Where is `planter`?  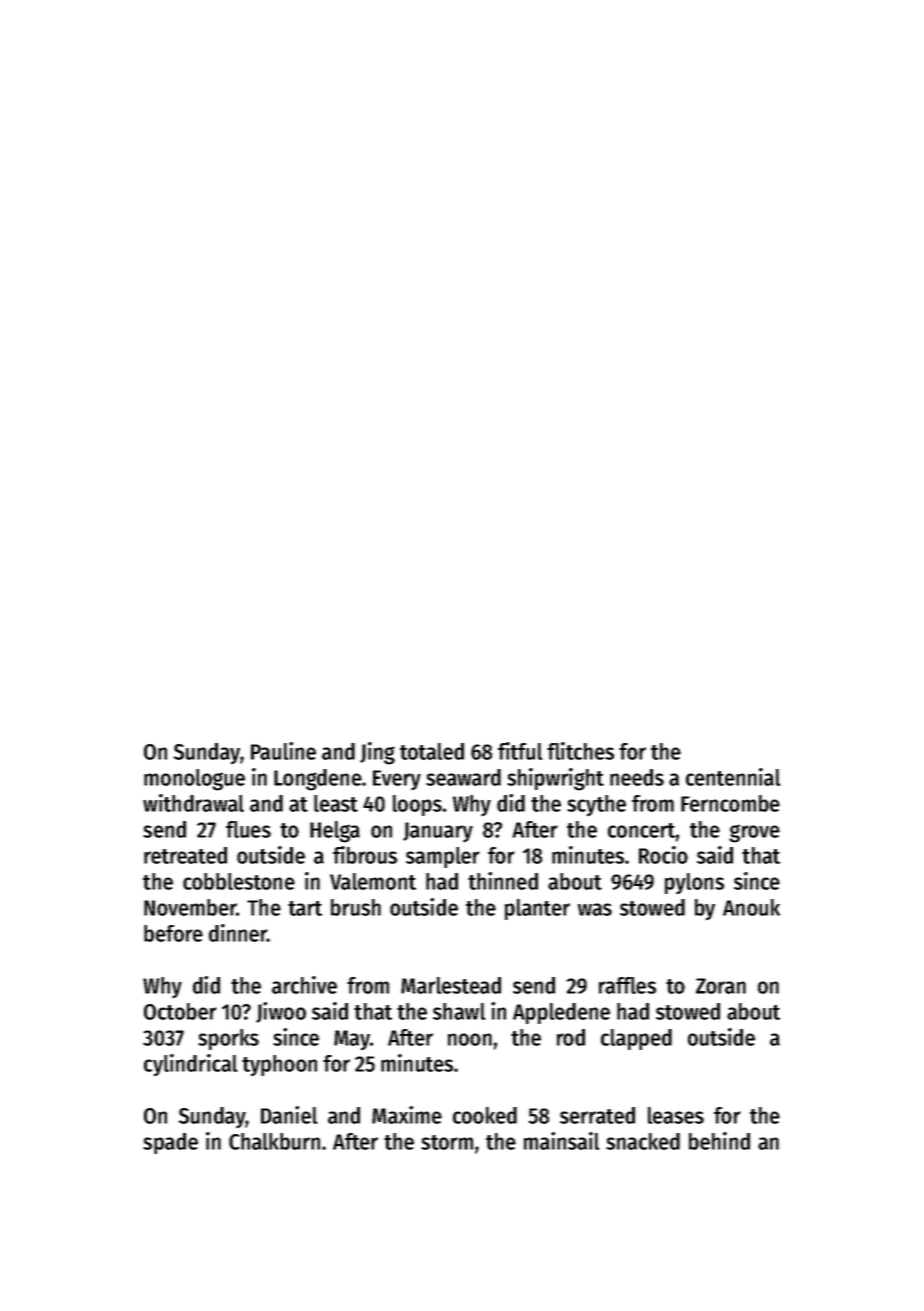 planter is located at coordinates (537, 909).
